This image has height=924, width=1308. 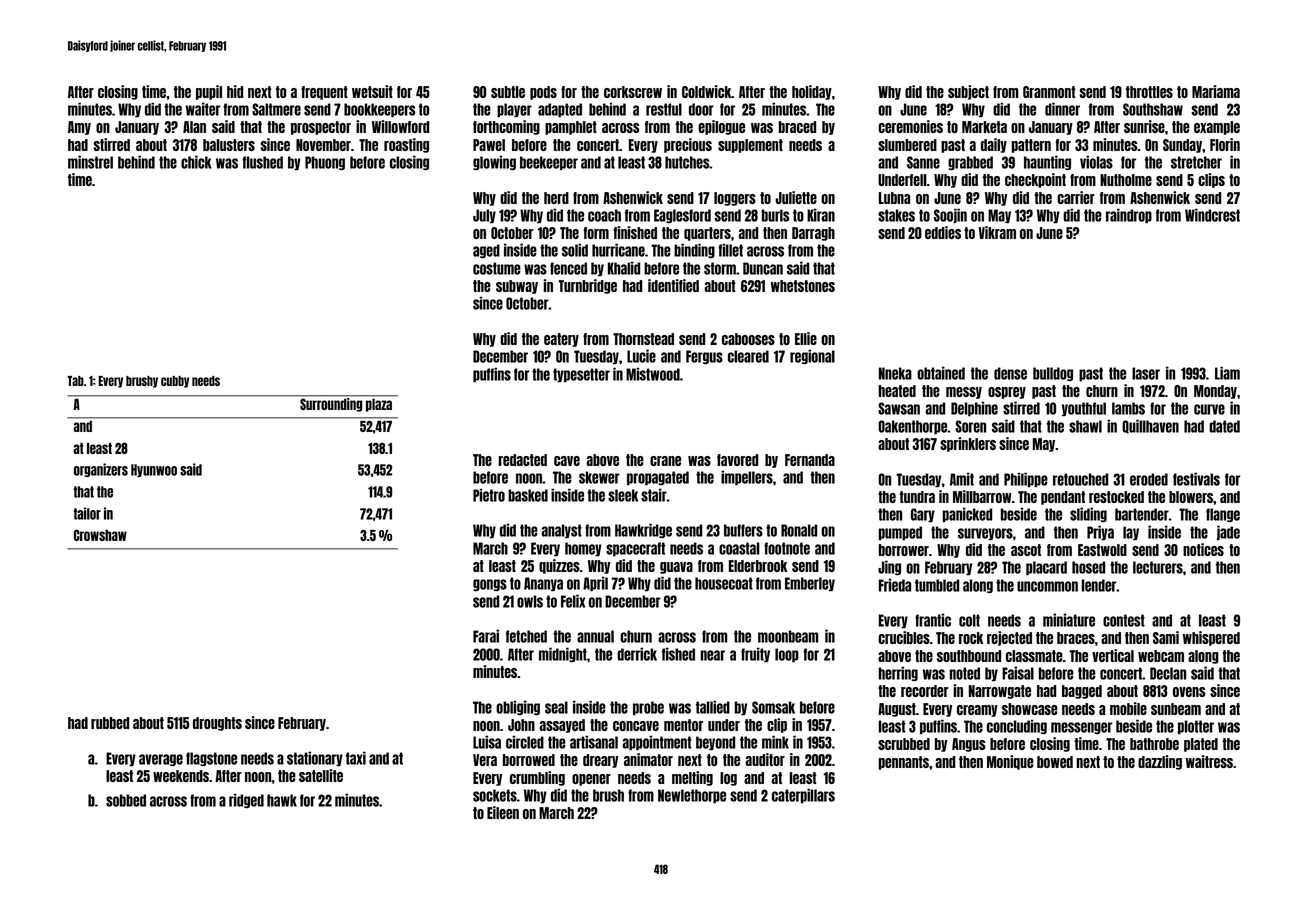 What do you see at coordinates (235, 91) in the image?
I see `hid` at bounding box center [235, 91].
